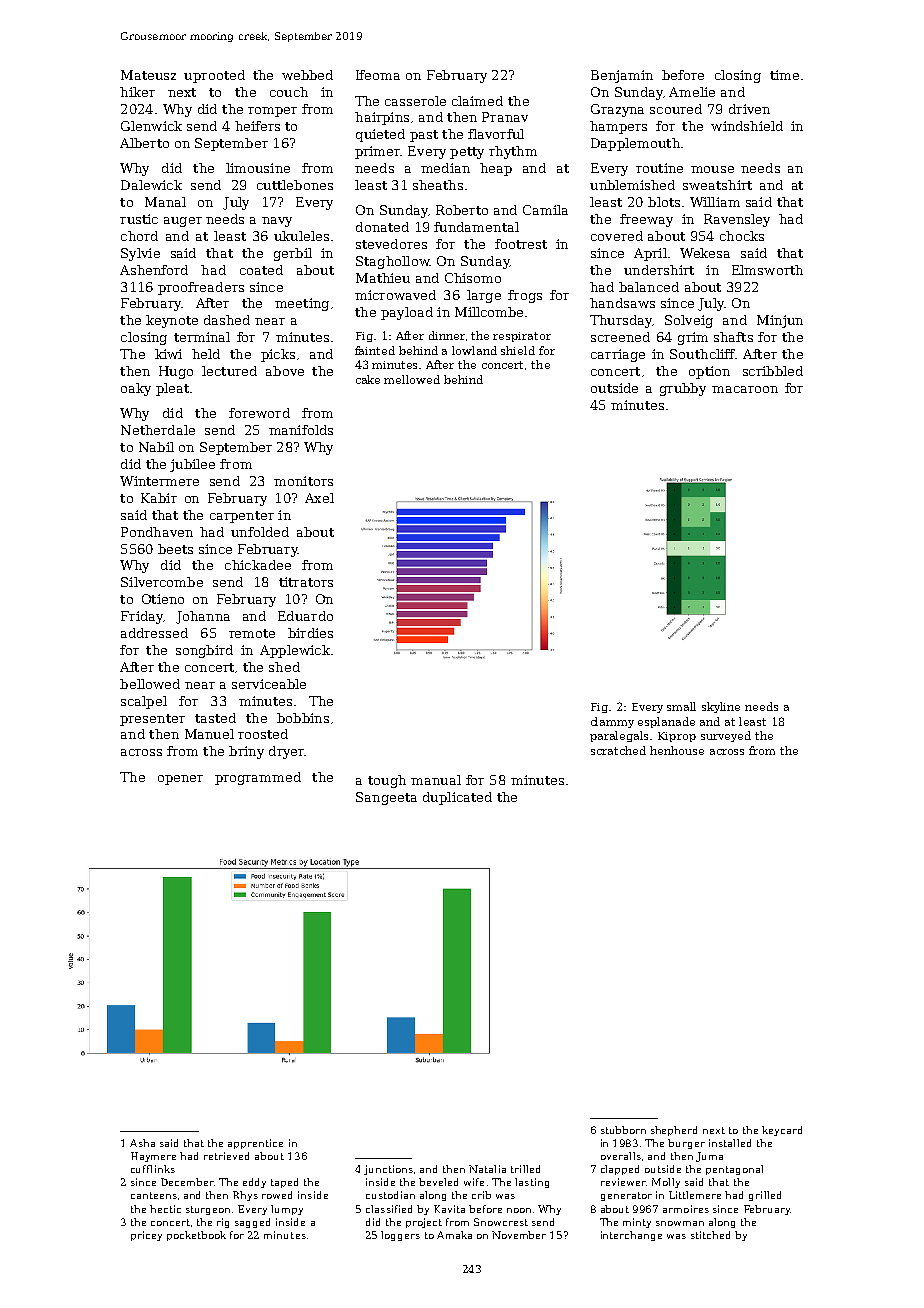  I want to click on opener, so click(180, 780).
